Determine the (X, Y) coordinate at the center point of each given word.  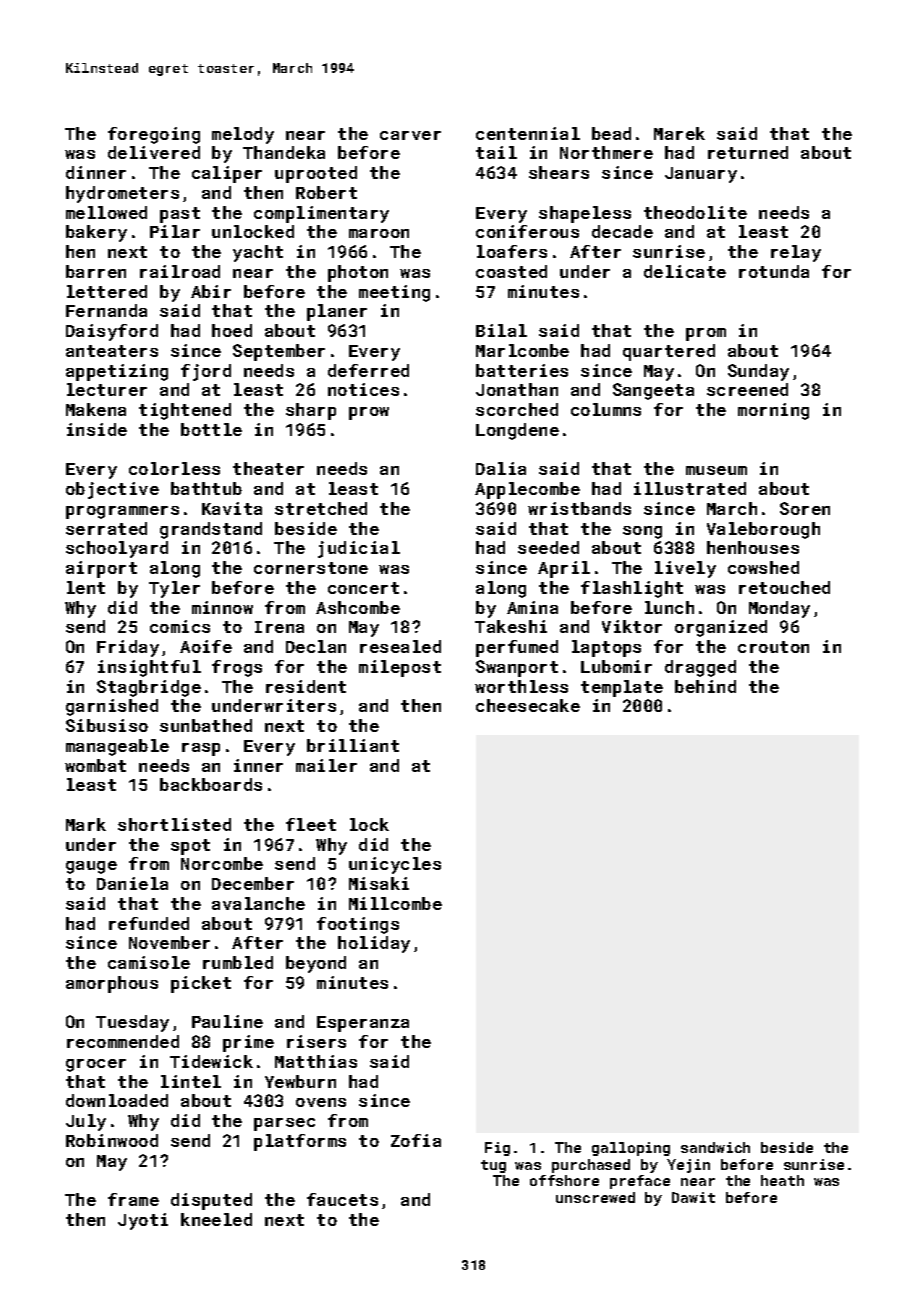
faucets (342, 1199)
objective (112, 490)
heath (782, 1180)
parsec (284, 1124)
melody (243, 135)
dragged (700, 668)
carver (410, 135)
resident (306, 686)
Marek (679, 133)
